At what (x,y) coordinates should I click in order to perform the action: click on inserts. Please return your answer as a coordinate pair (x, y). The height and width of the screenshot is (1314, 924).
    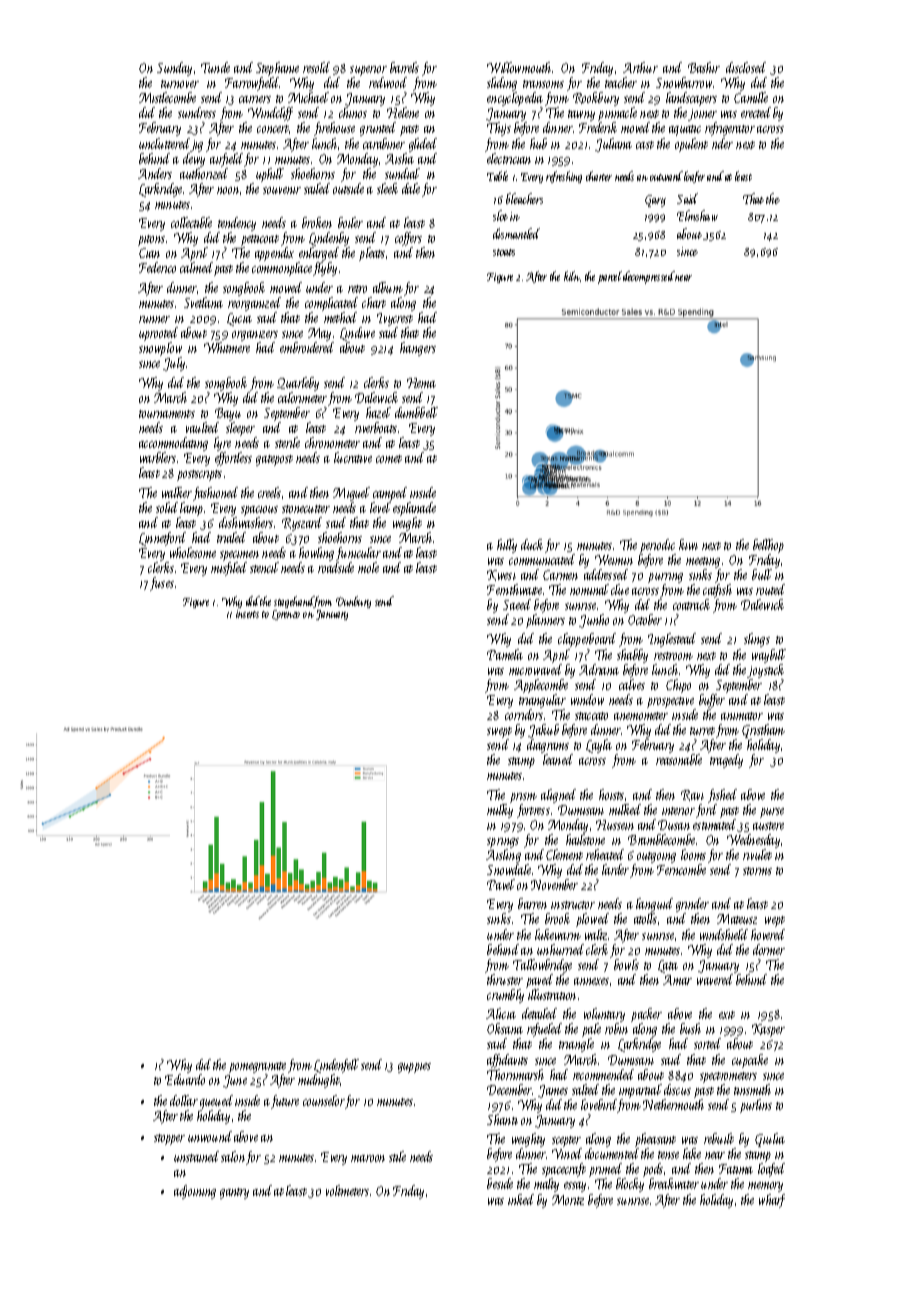
    Looking at the image, I should click on (247, 614).
